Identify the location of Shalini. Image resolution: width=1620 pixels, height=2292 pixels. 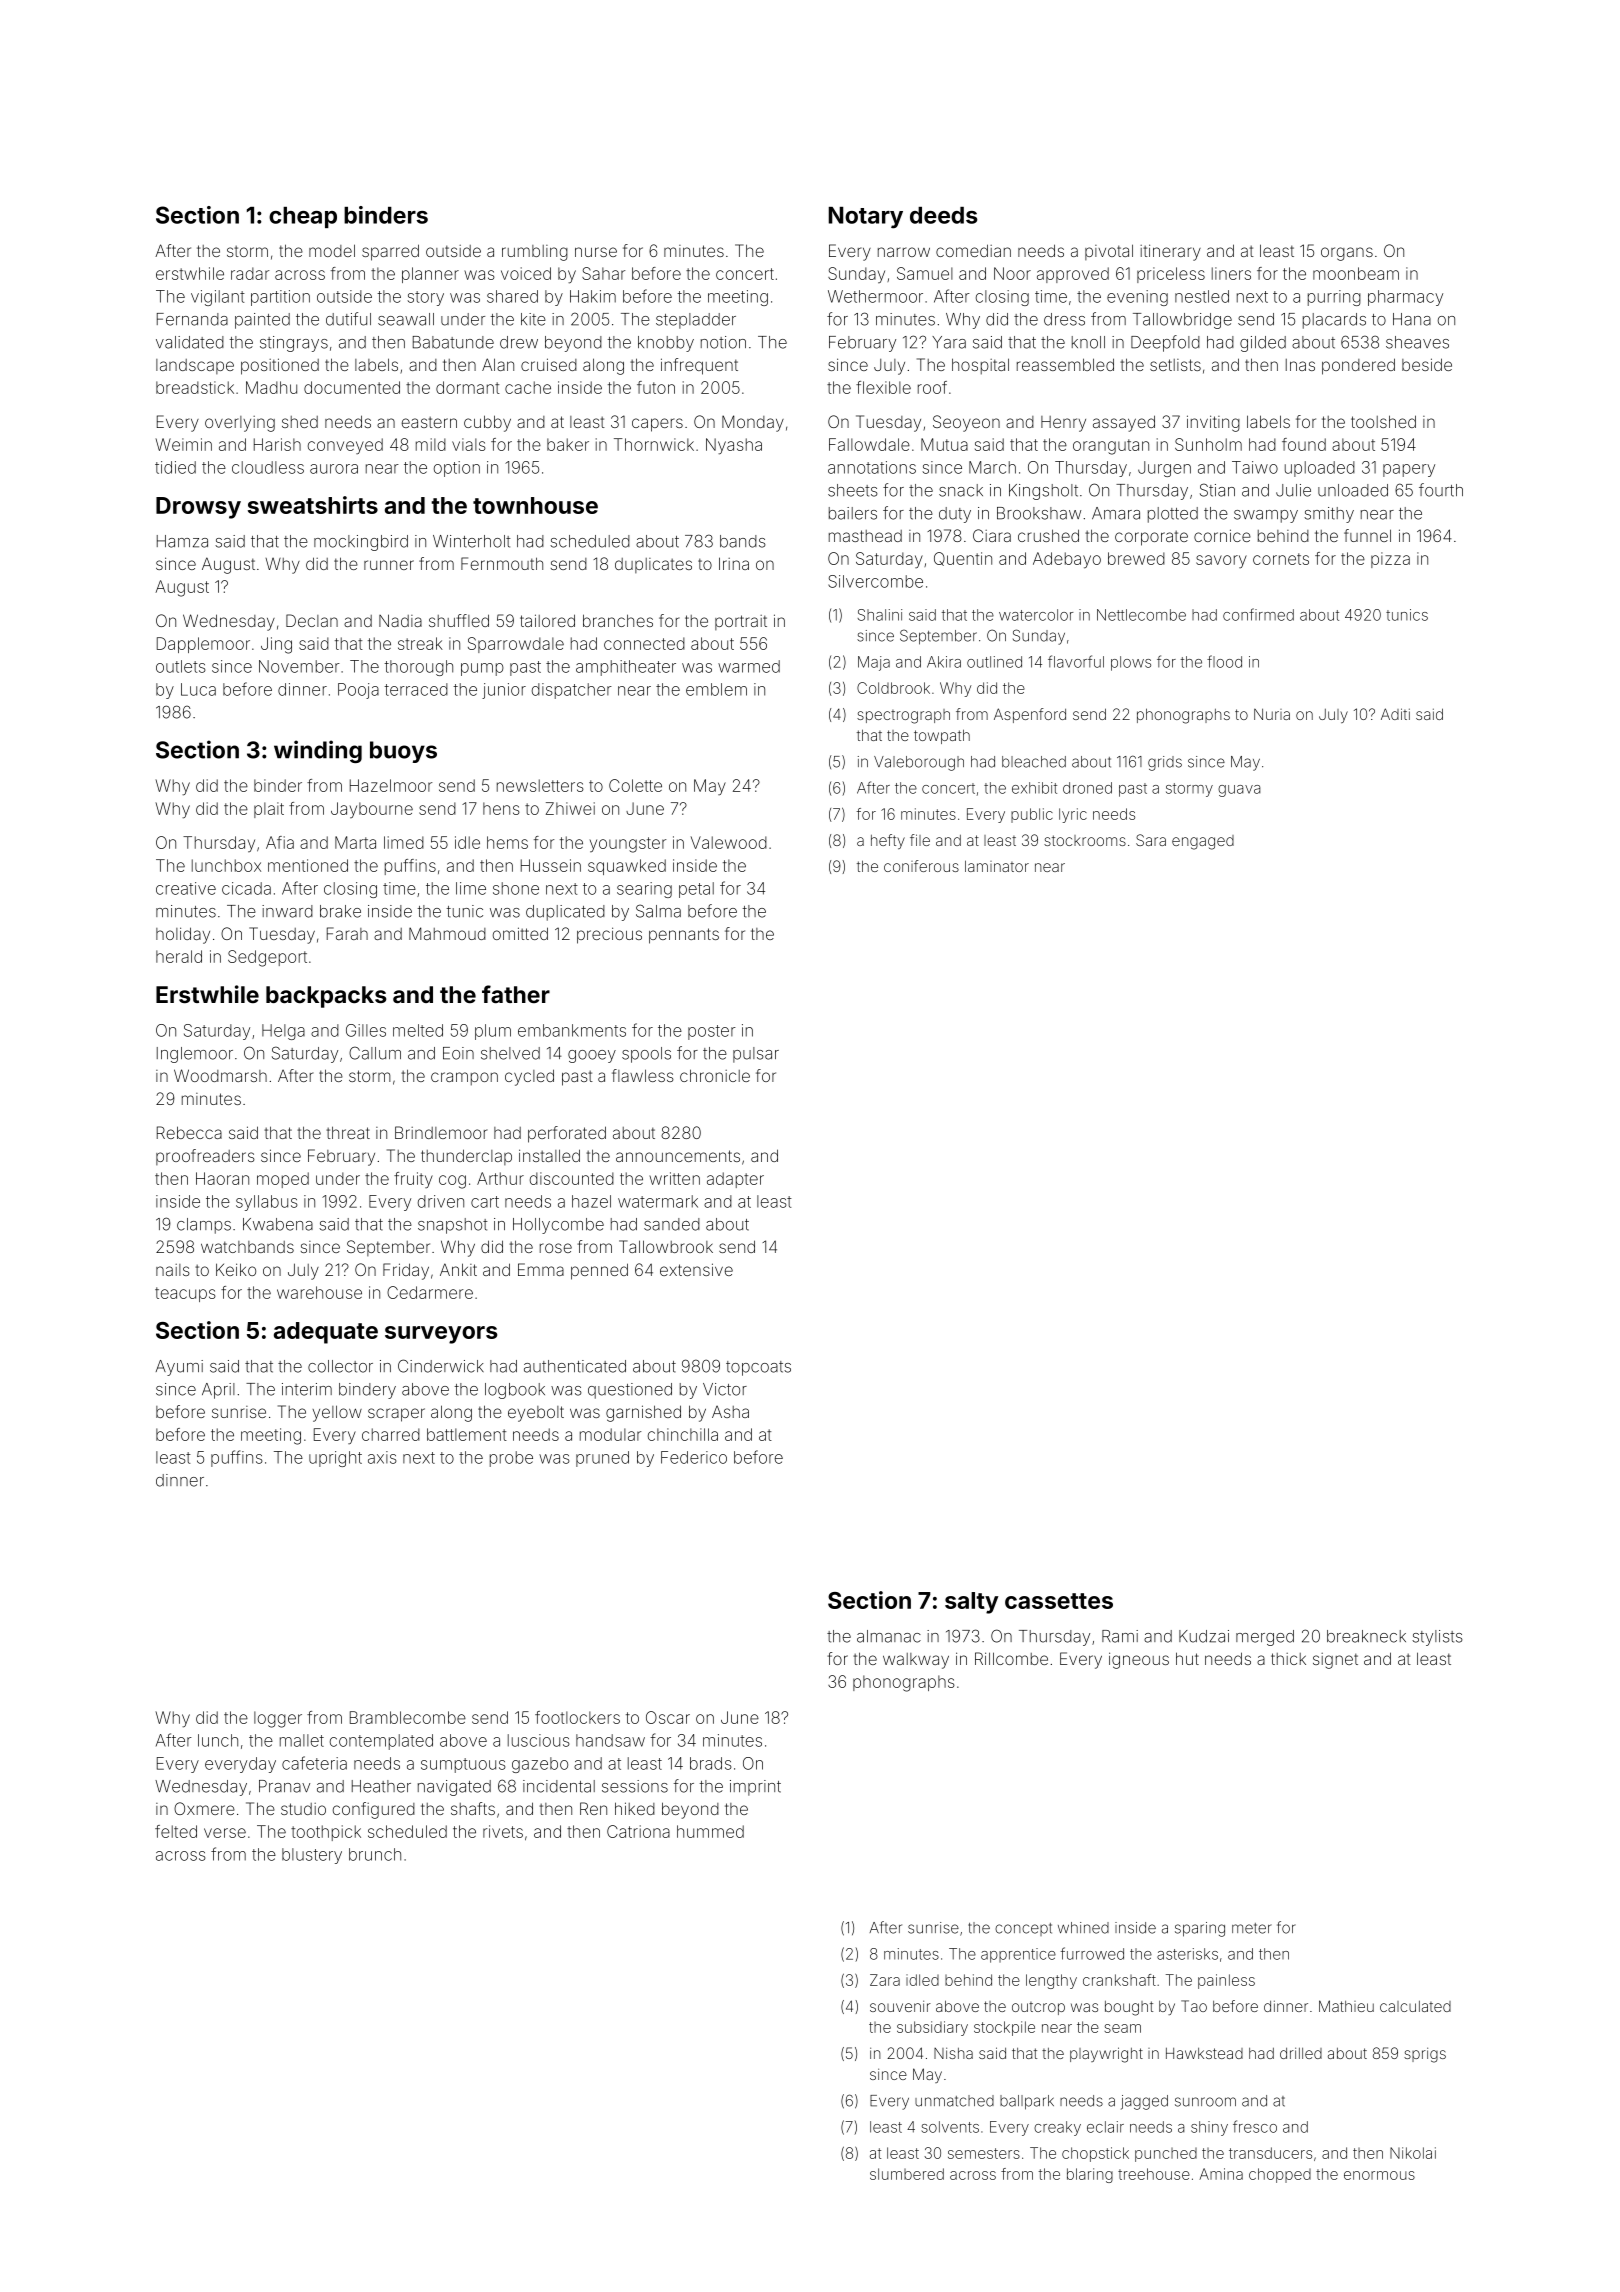
(880, 615).
